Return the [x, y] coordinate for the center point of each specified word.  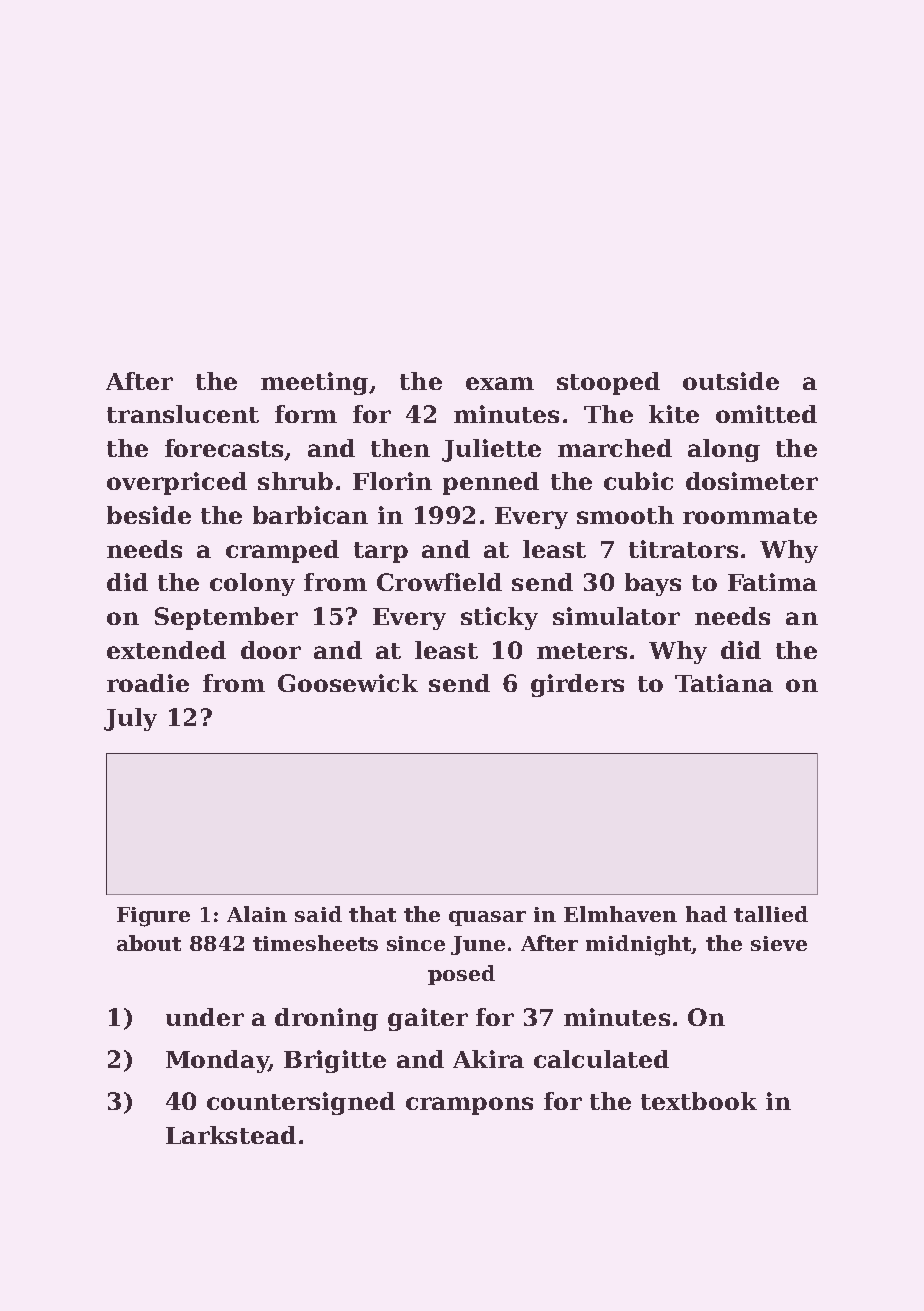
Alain [257, 914]
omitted [766, 414]
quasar [487, 918]
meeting [314, 383]
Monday [217, 1061]
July [130, 719]
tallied [771, 914]
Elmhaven [620, 914]
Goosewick [348, 683]
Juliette [491, 450]
